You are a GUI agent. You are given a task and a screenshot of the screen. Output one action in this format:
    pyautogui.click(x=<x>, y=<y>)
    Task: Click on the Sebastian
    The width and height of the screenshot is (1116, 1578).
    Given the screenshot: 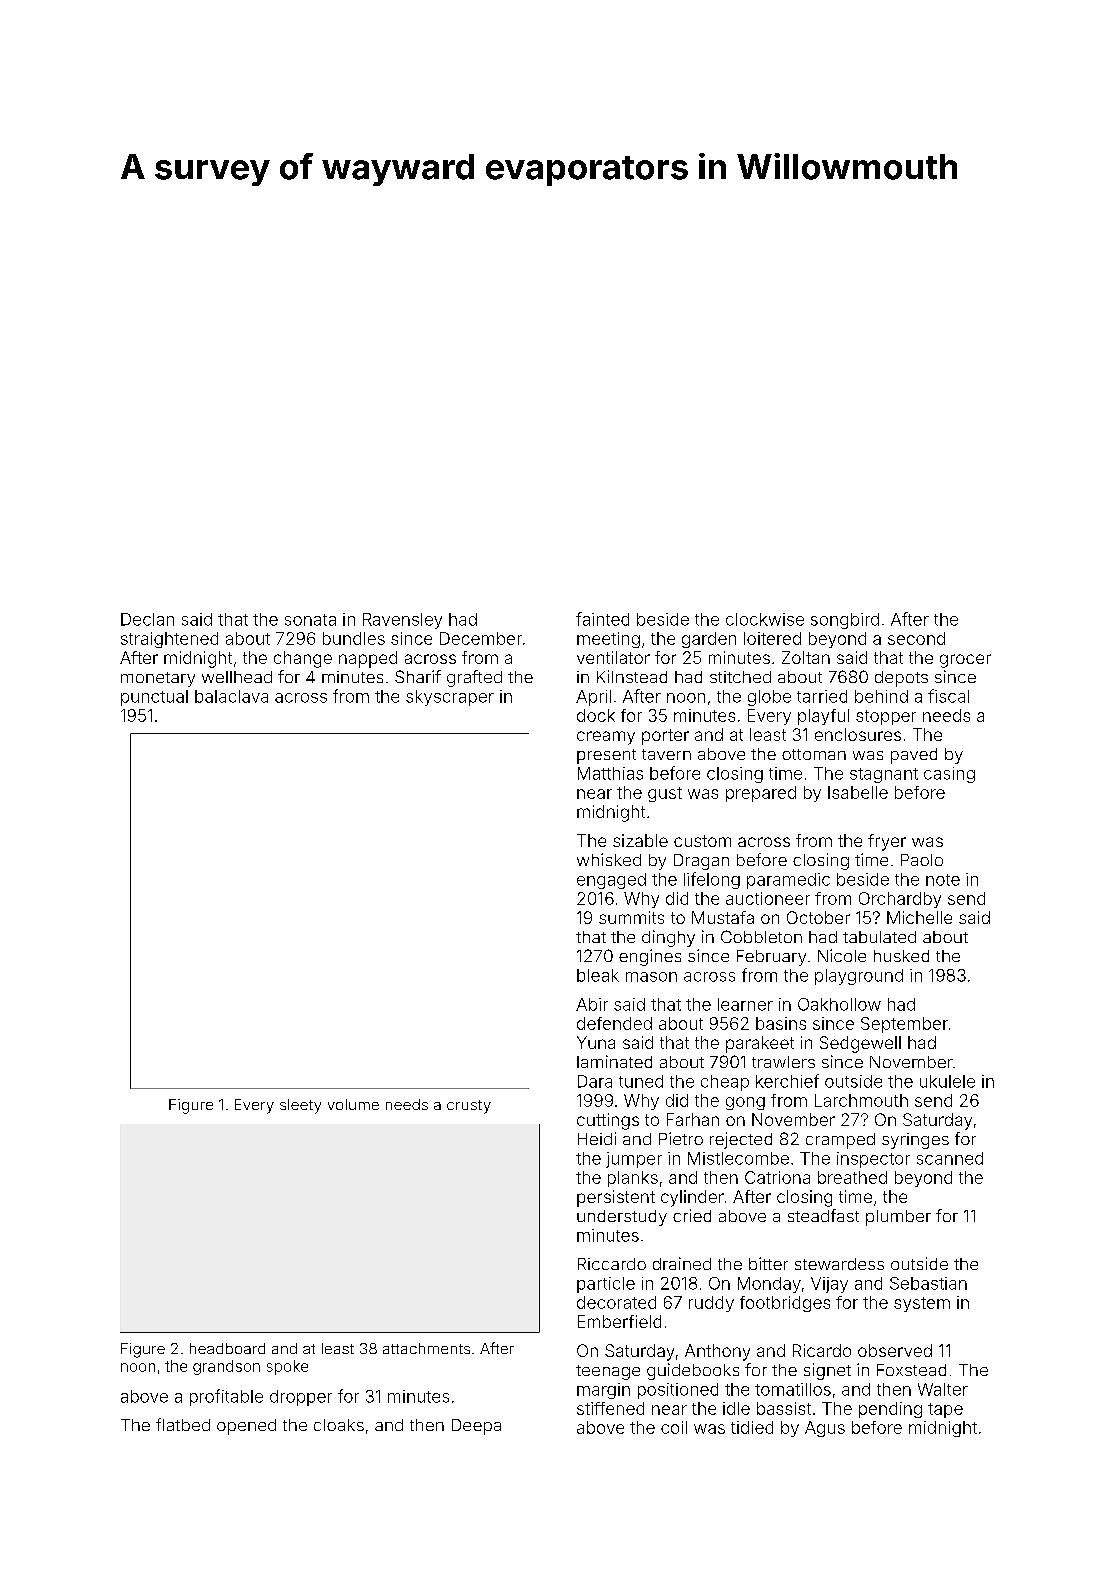 What is the action you would take?
    pyautogui.click(x=928, y=1283)
